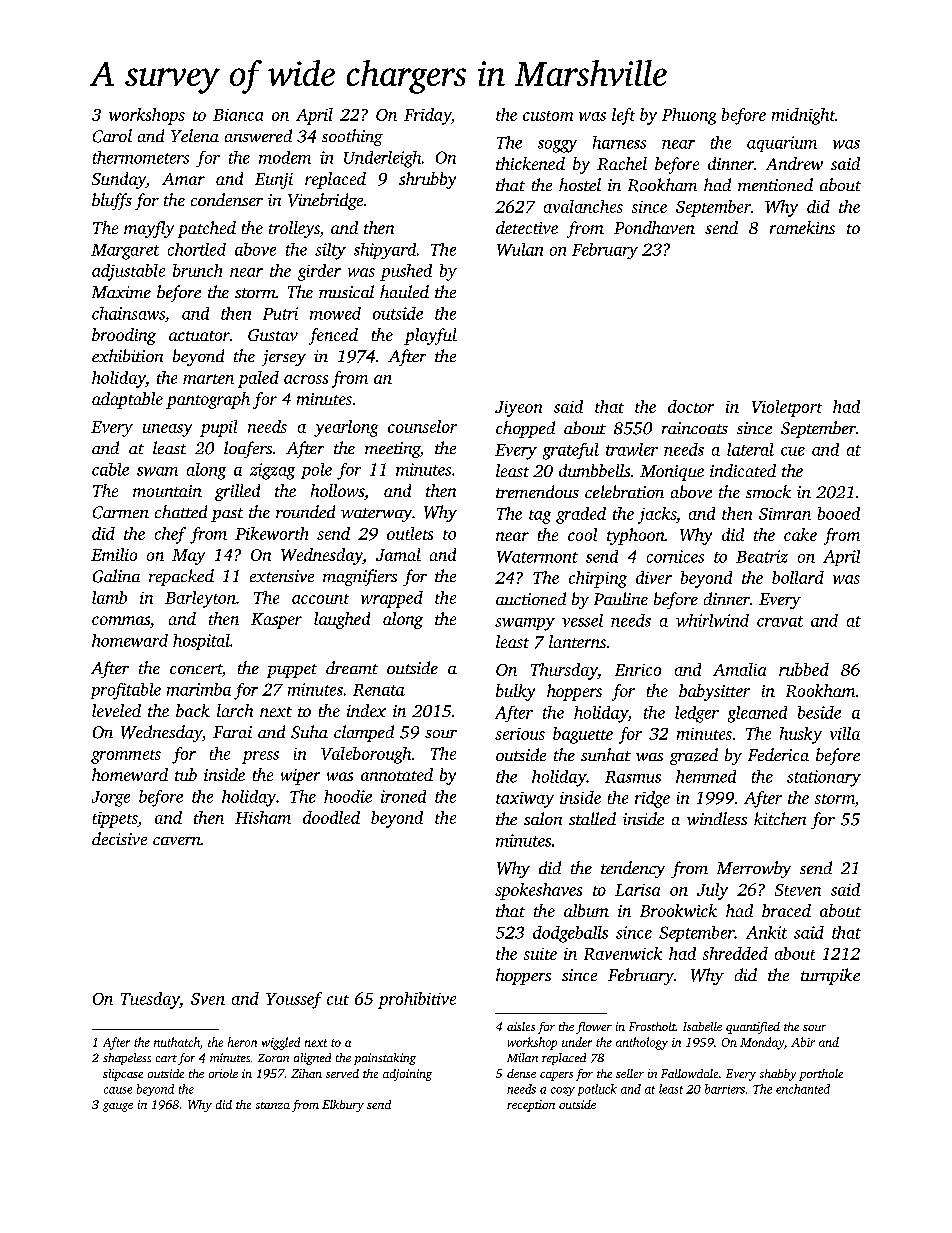 The height and width of the screenshot is (1233, 952). What do you see at coordinates (150, 1000) in the screenshot?
I see `Tuesday` at bounding box center [150, 1000].
